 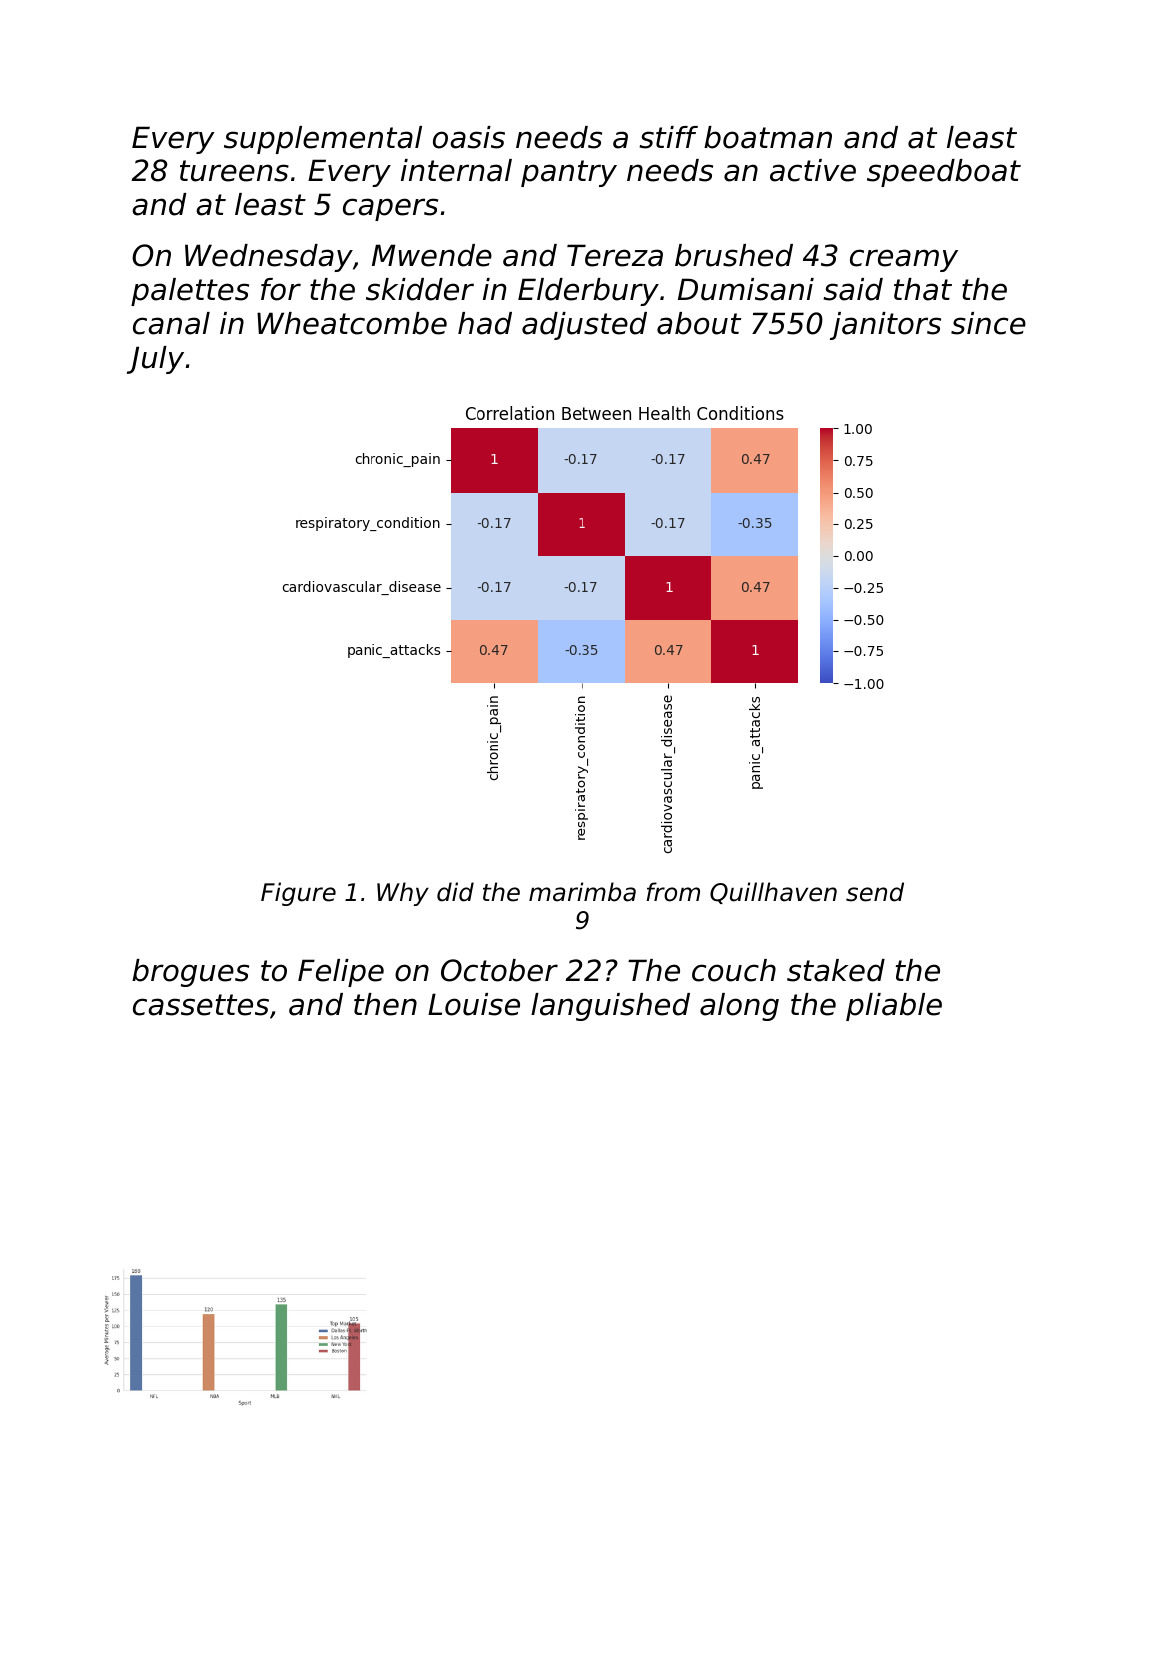 What do you see at coordinates (699, 323) in the screenshot?
I see `about` at bounding box center [699, 323].
